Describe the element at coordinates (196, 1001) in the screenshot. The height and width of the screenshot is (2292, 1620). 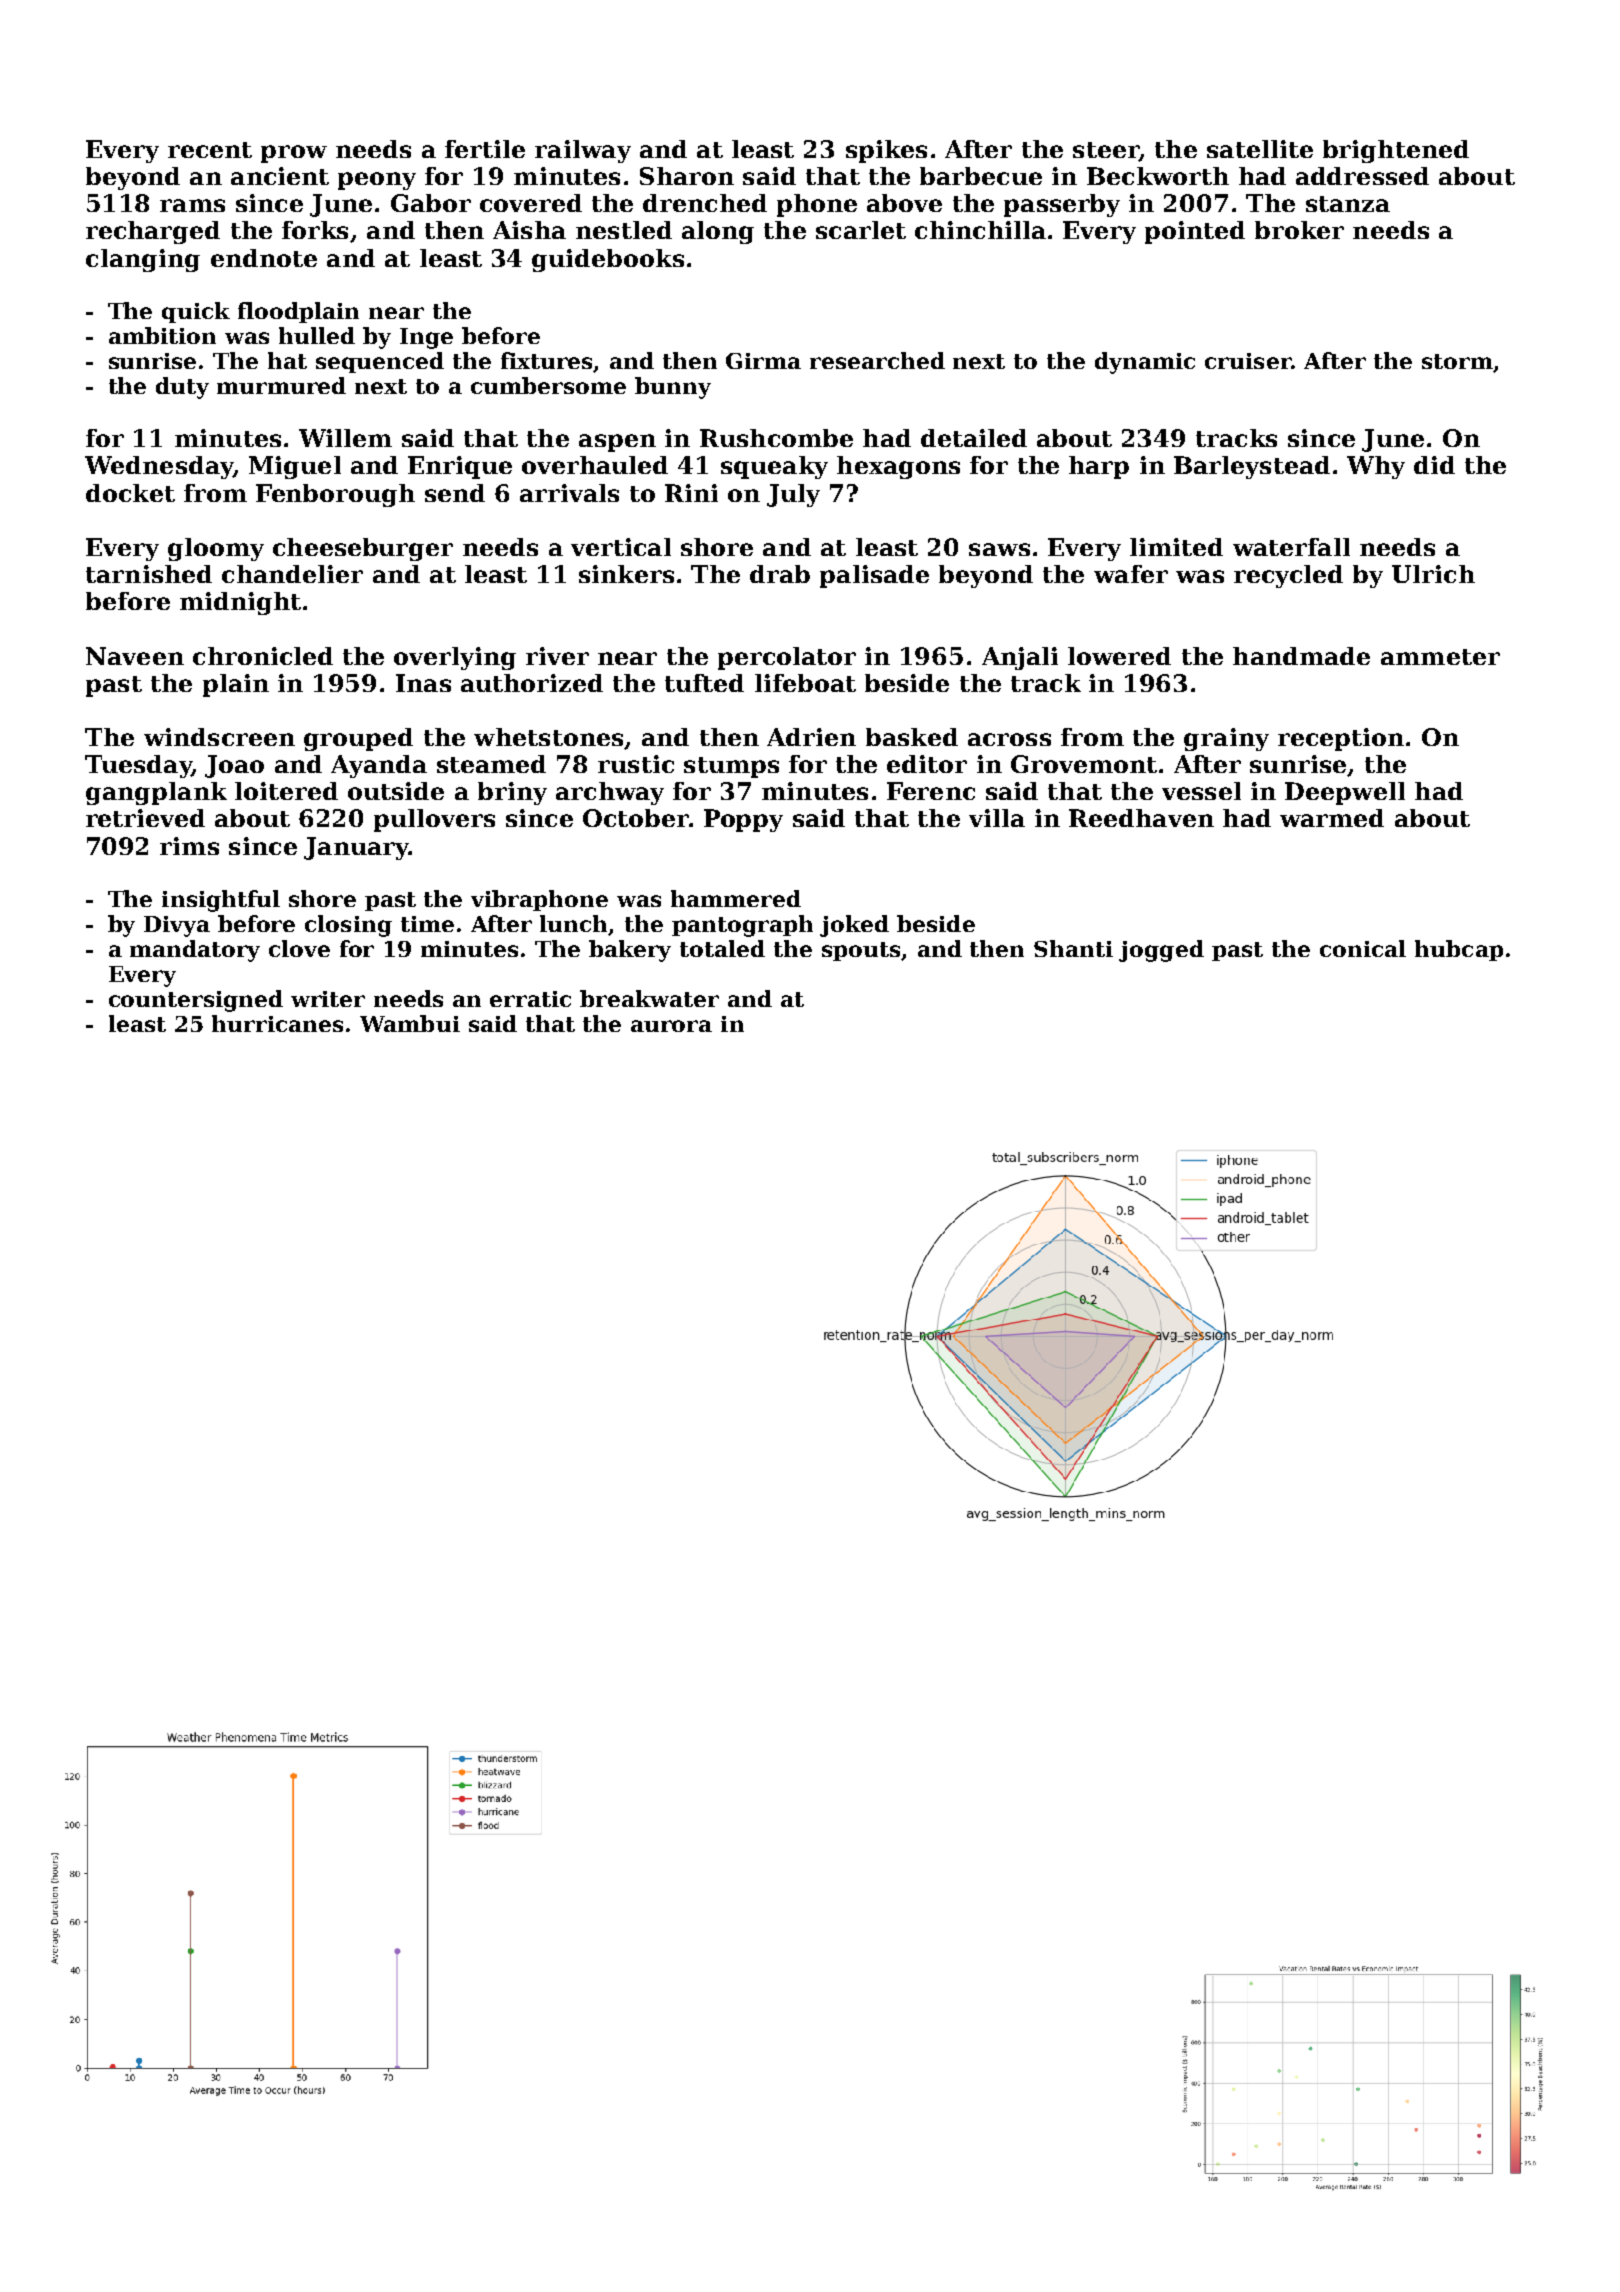
I see `countersigned` at that location.
